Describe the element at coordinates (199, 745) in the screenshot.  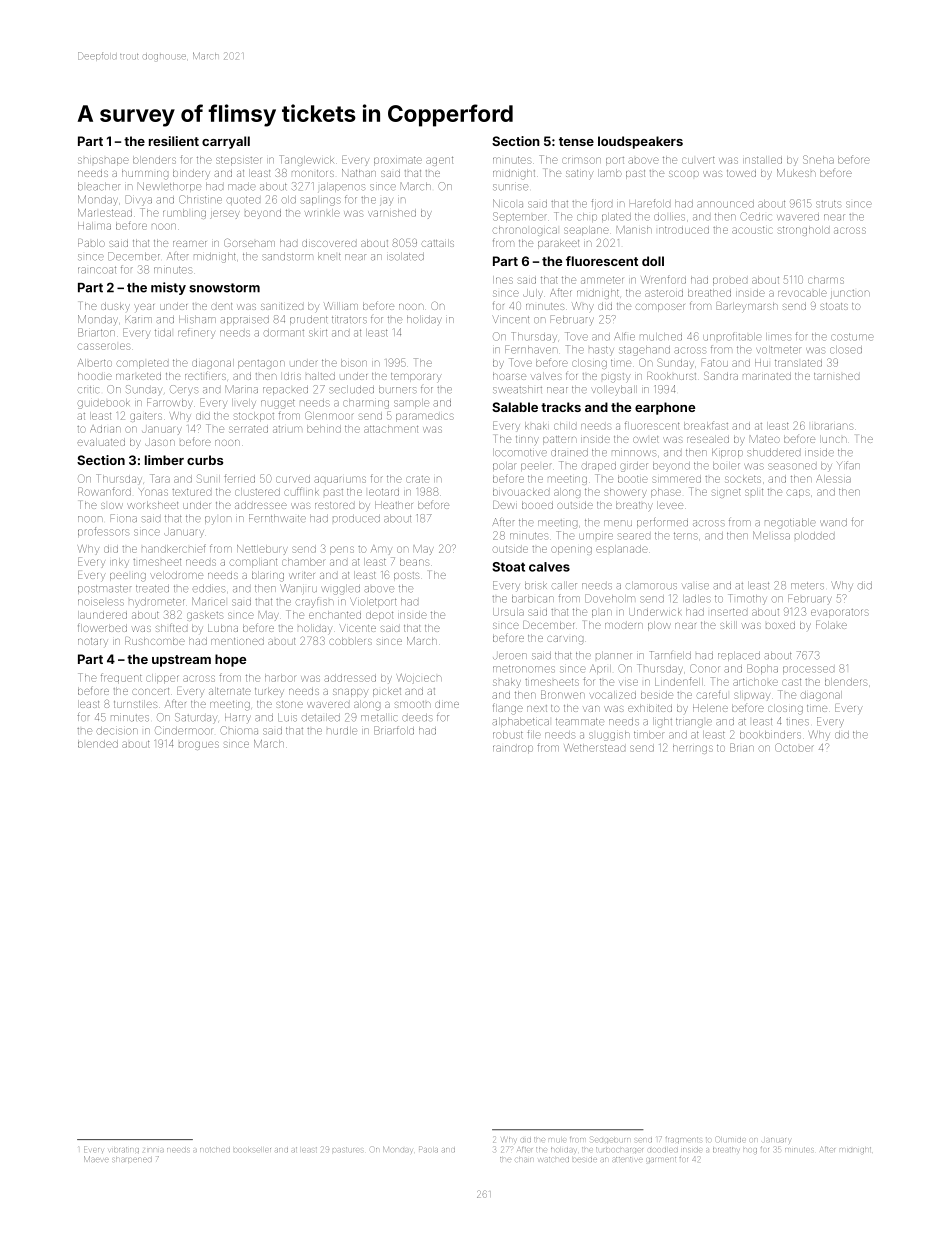
I see `brogues` at that location.
